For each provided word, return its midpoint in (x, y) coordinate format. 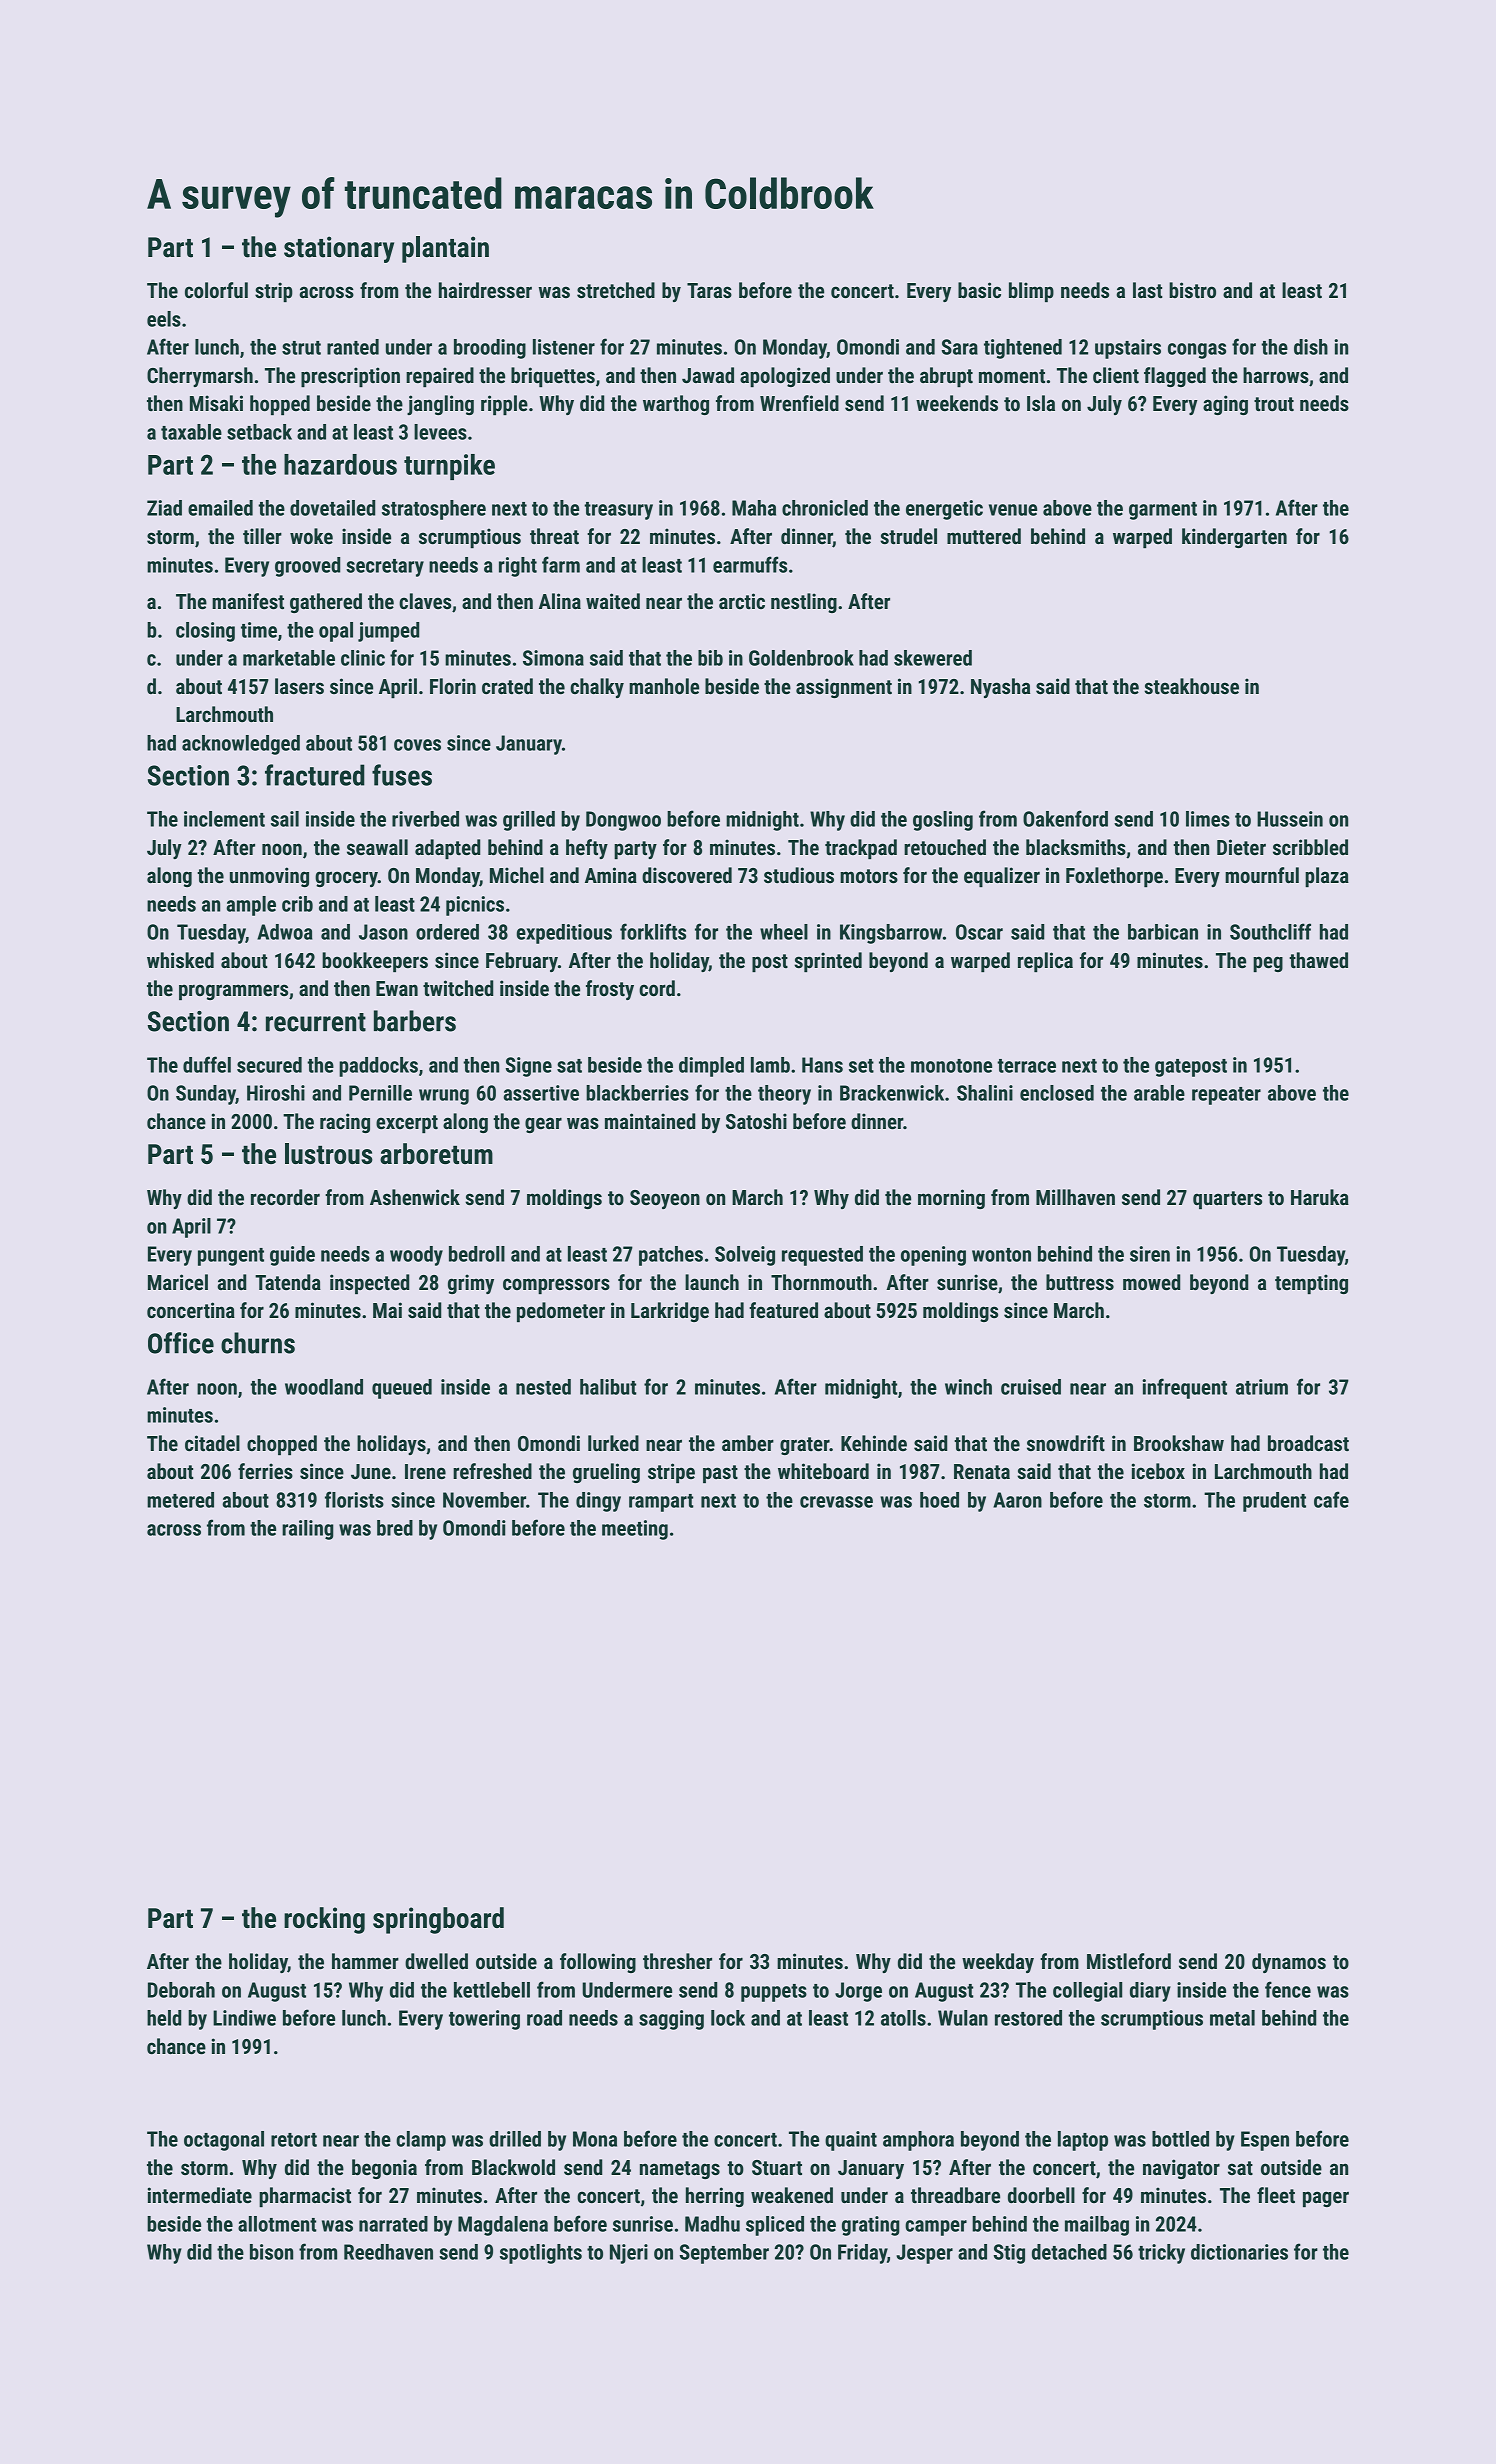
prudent (1274, 1502)
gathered (326, 603)
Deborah (181, 1990)
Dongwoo (623, 821)
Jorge (858, 1992)
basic (979, 290)
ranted (353, 347)
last (1148, 290)
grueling (606, 1473)
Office (181, 1343)
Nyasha (1000, 688)
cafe (1331, 1499)
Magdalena (503, 2226)
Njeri (629, 2254)
